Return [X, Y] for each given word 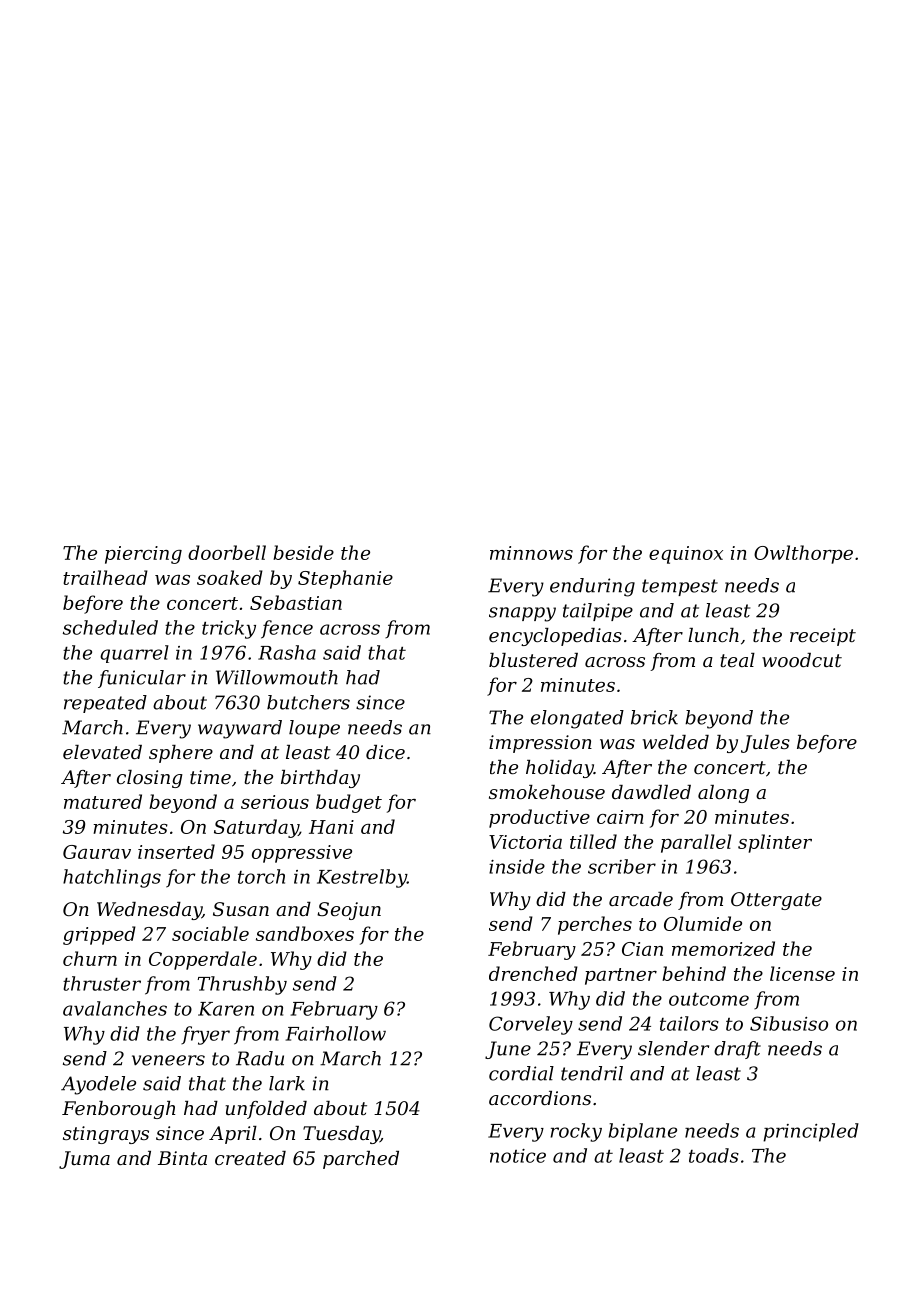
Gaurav [97, 852]
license [802, 973]
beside [303, 552]
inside [517, 866]
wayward [240, 729]
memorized [723, 948]
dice [385, 752]
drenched [533, 973]
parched [361, 1160]
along [723, 794]
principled [811, 1132]
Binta [182, 1158]
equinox [686, 555]
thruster [102, 983]
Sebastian [296, 602]
